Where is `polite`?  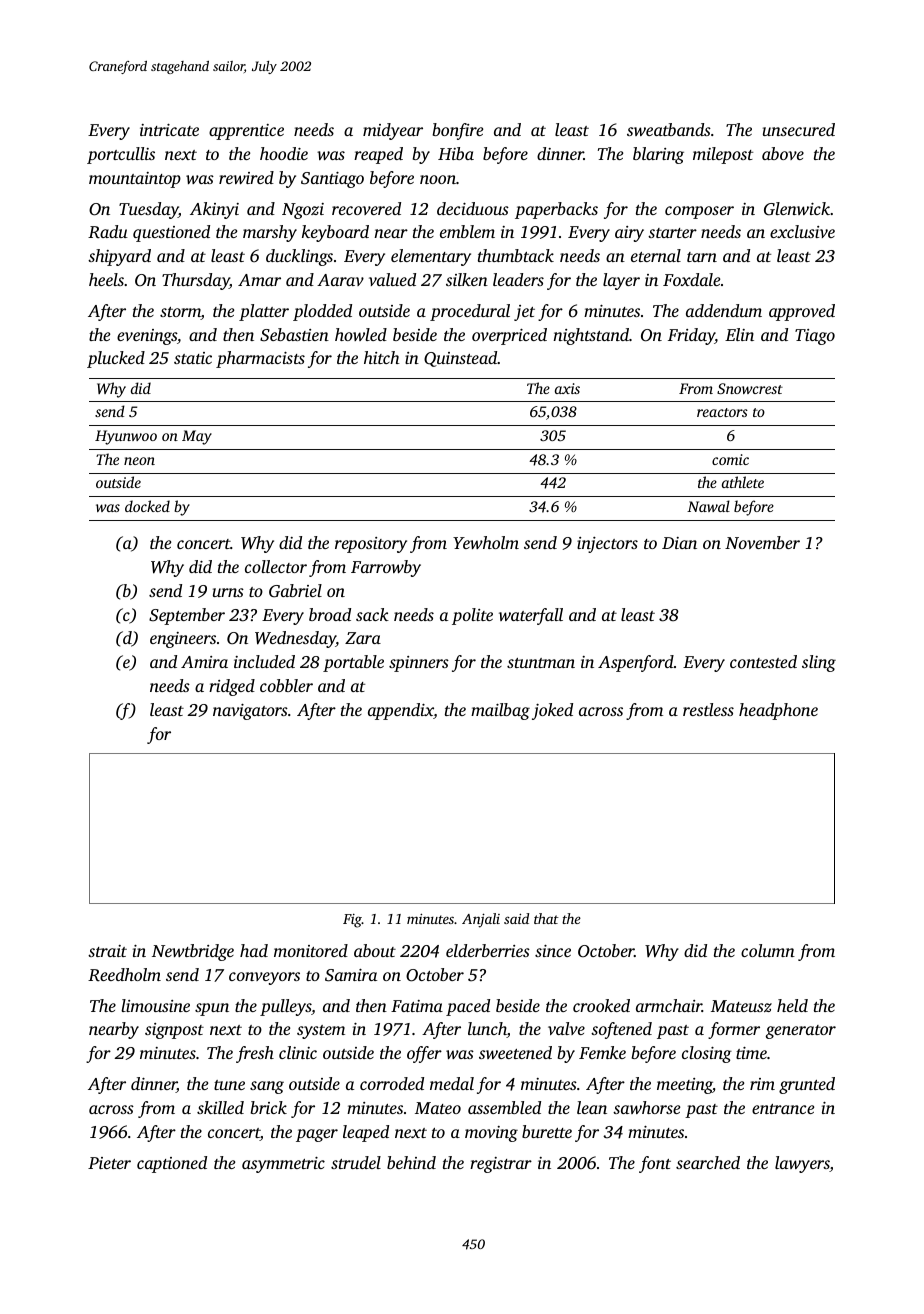 polite is located at coordinates (472, 616).
